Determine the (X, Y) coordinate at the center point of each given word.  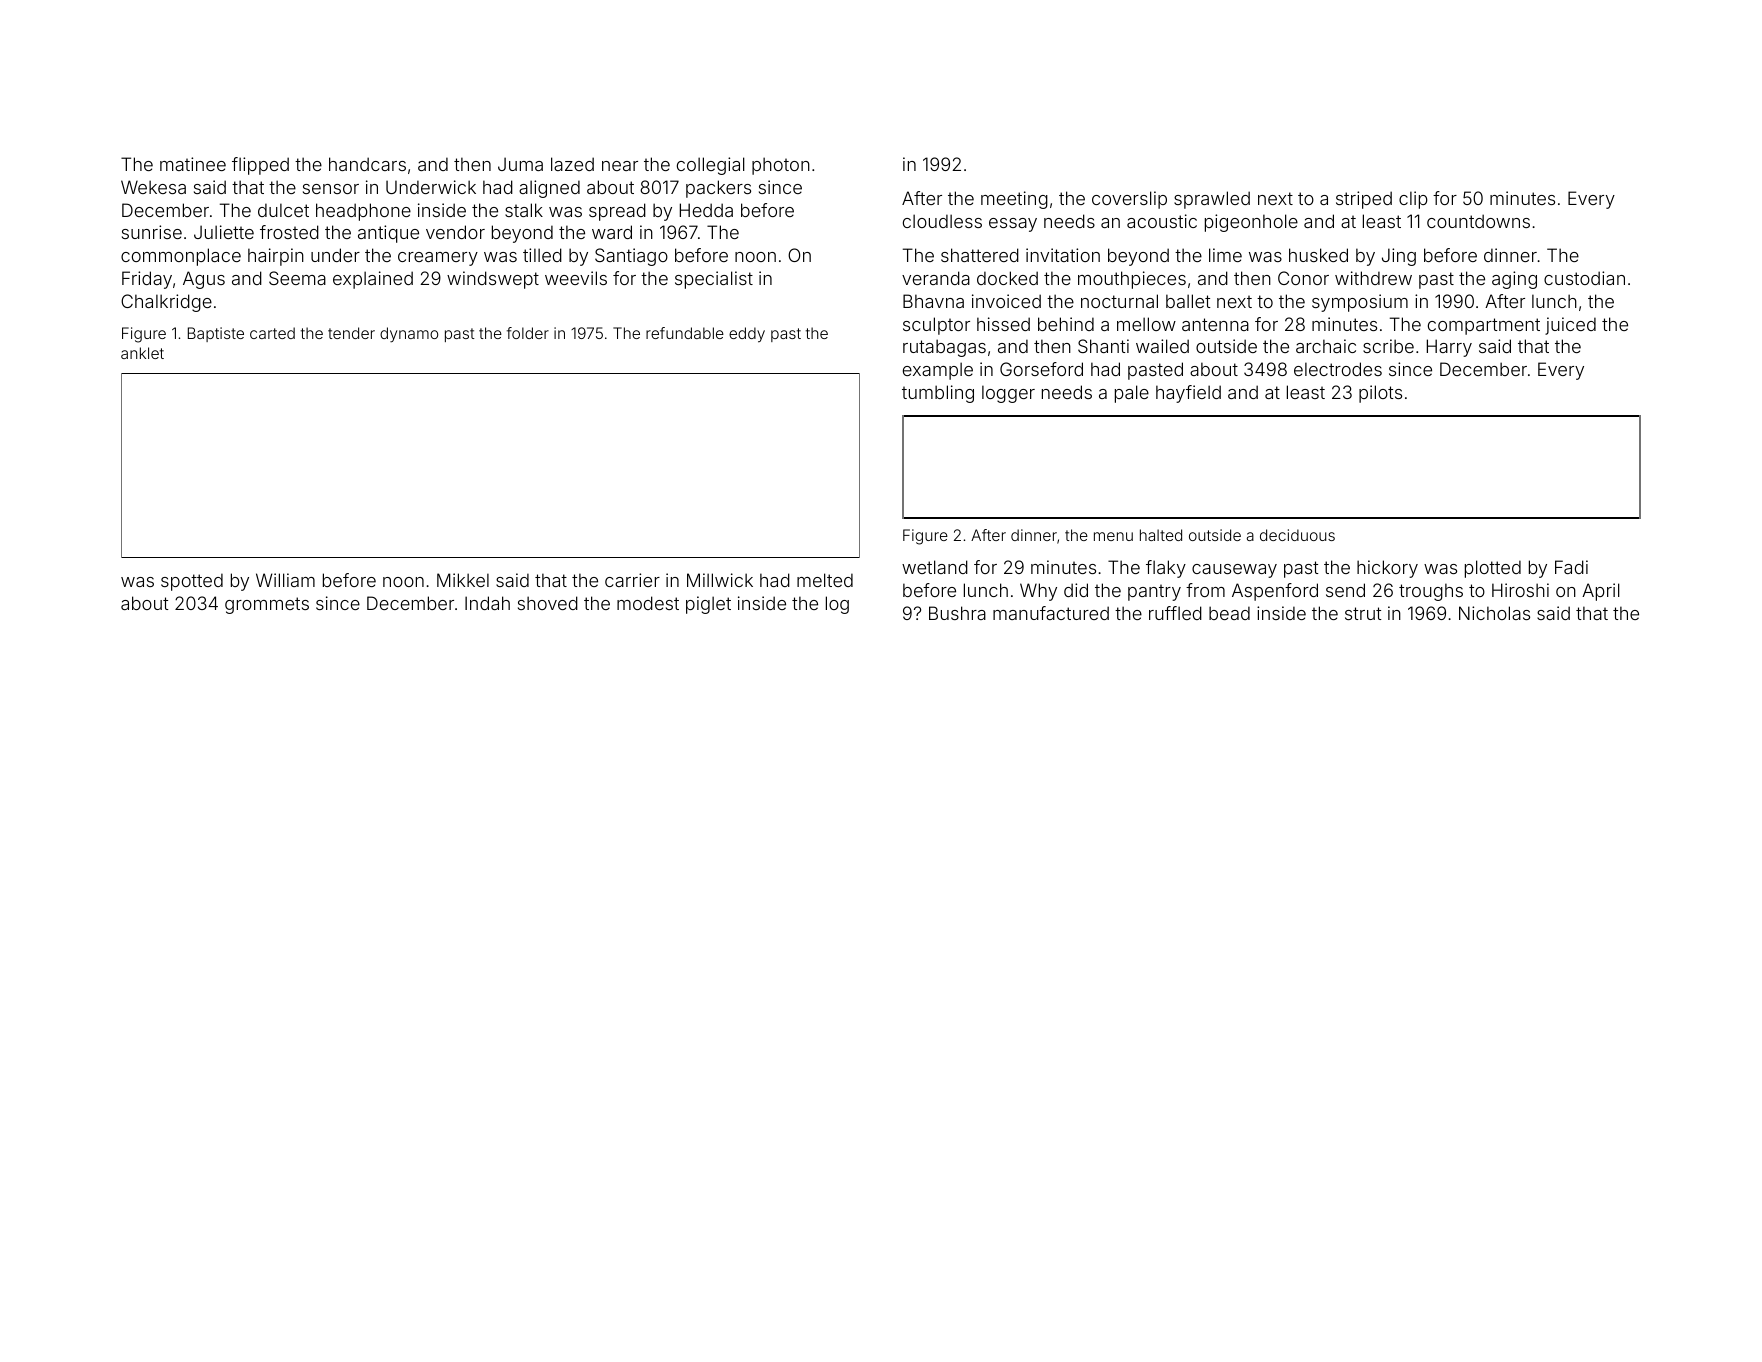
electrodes (1338, 369)
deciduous (1297, 535)
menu (1113, 536)
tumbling (938, 394)
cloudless (942, 221)
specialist (714, 280)
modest (648, 603)
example (938, 371)
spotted (192, 582)
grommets (267, 605)
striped (1364, 200)
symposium (1360, 303)
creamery (438, 259)
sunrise (152, 232)
